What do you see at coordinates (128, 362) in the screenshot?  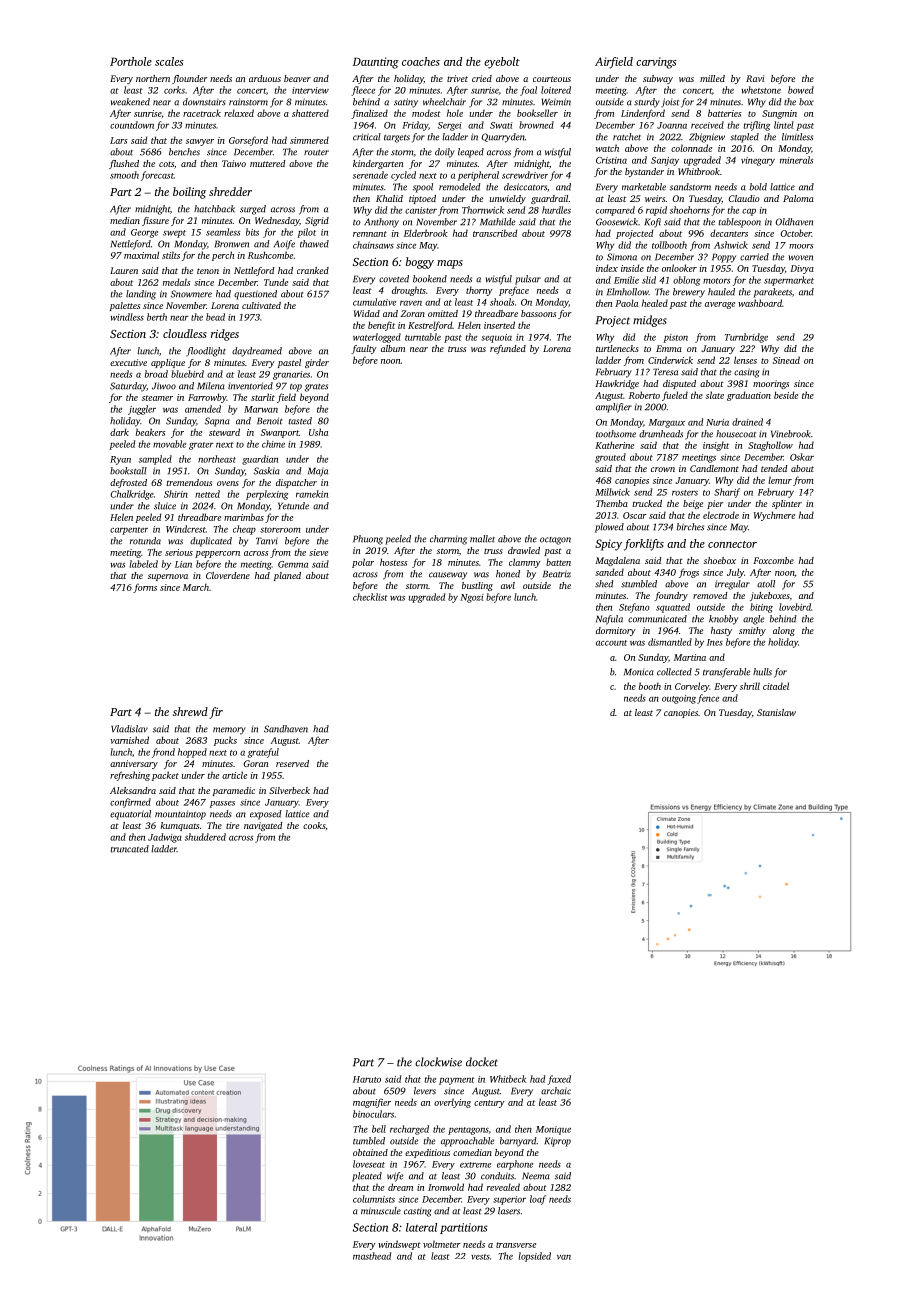 I see `executive` at bounding box center [128, 362].
